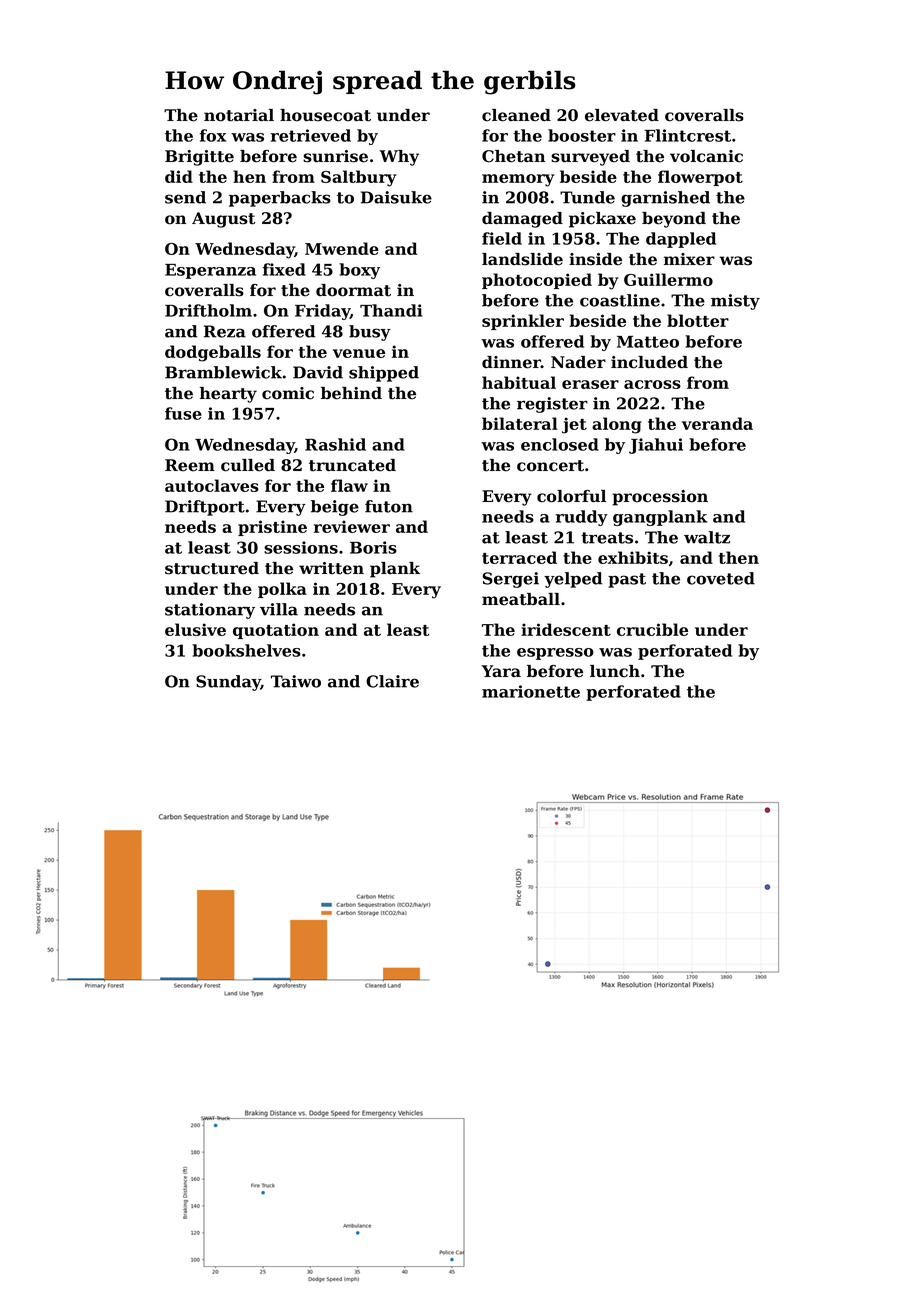 The image size is (924, 1311). I want to click on then, so click(739, 557).
